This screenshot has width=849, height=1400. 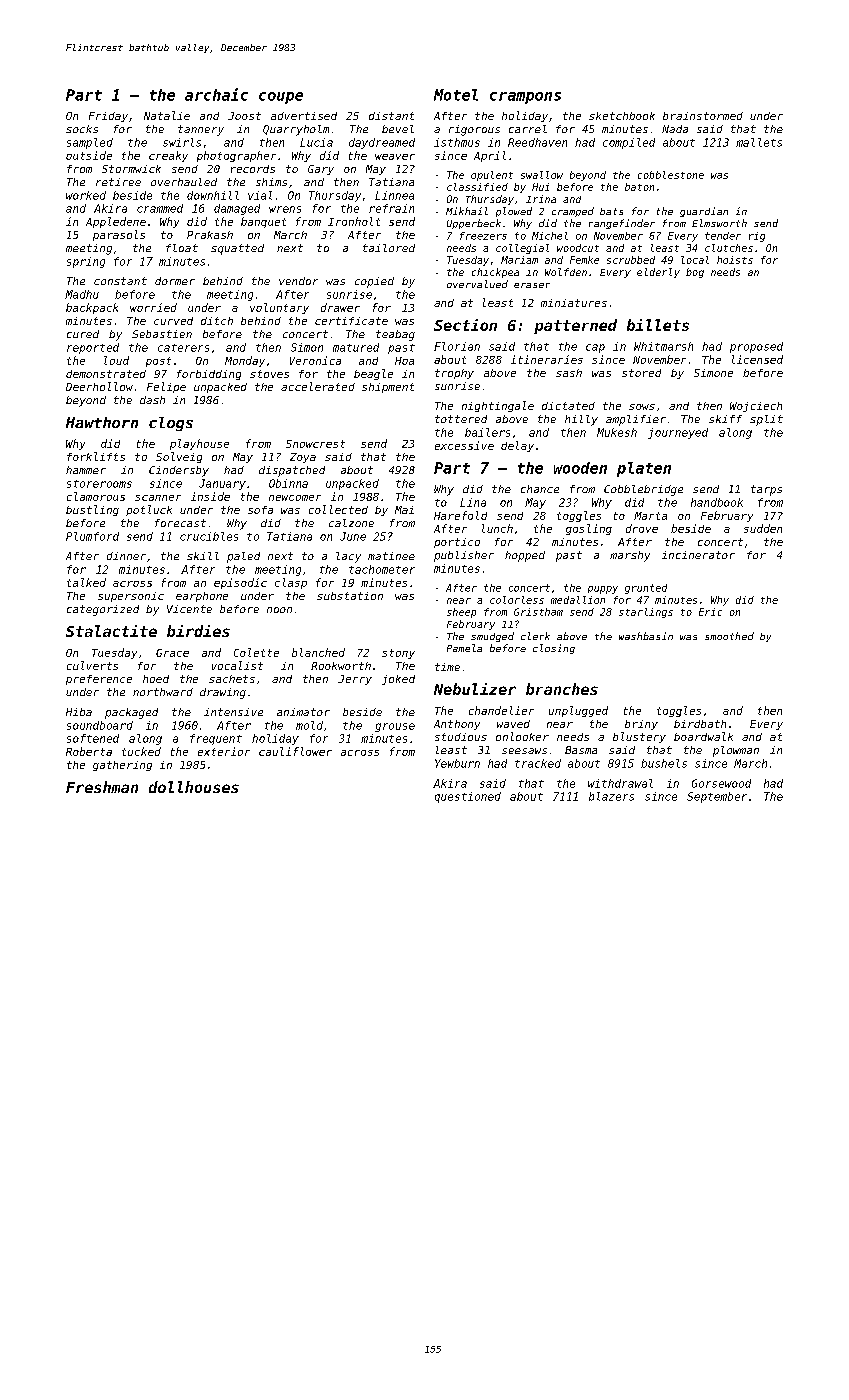 What do you see at coordinates (630, 556) in the screenshot?
I see `marshy` at bounding box center [630, 556].
